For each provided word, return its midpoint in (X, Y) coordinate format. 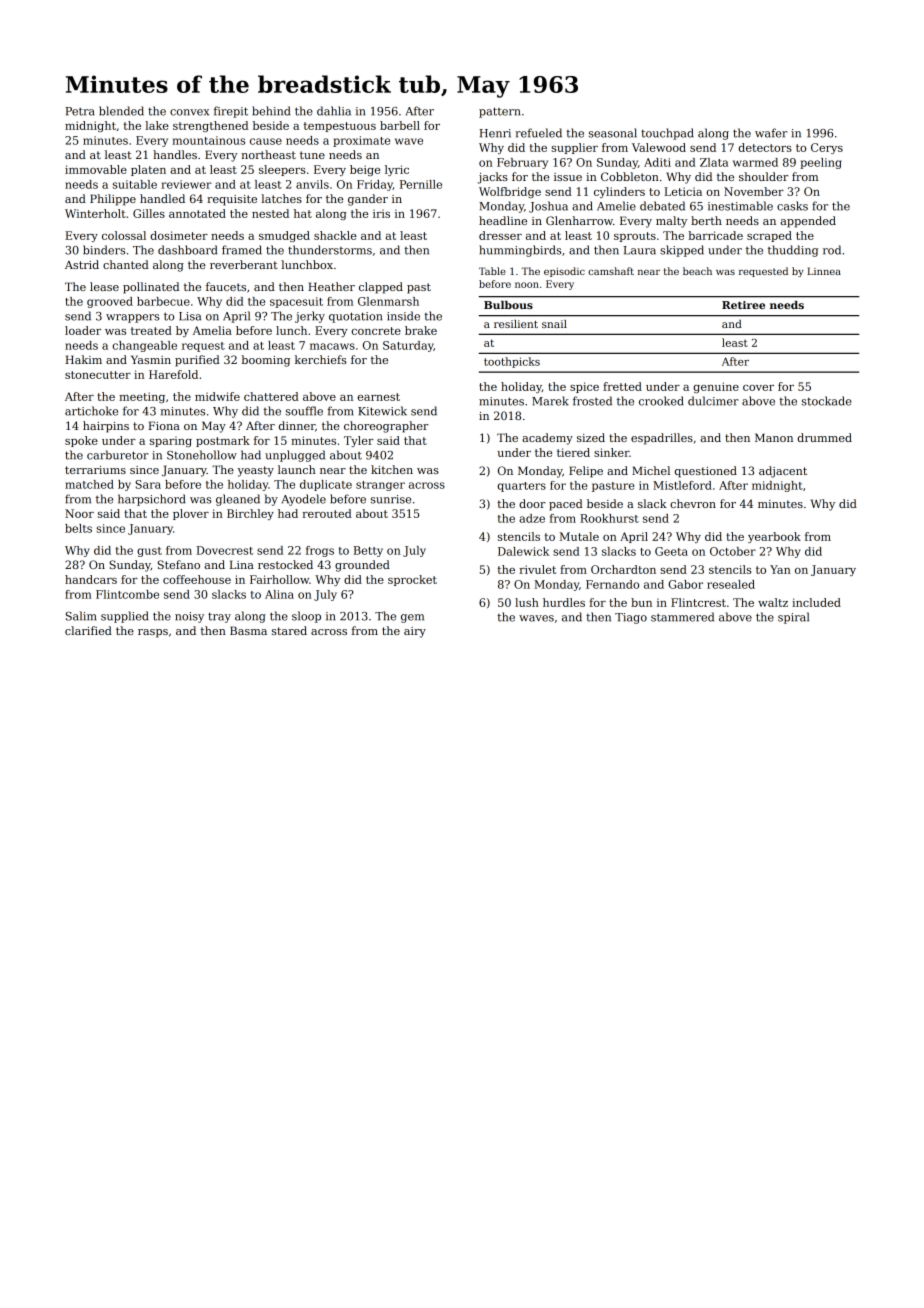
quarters (521, 487)
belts (78, 528)
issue (568, 177)
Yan (780, 569)
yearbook (774, 537)
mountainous (208, 140)
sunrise (391, 499)
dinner (297, 425)
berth (706, 220)
